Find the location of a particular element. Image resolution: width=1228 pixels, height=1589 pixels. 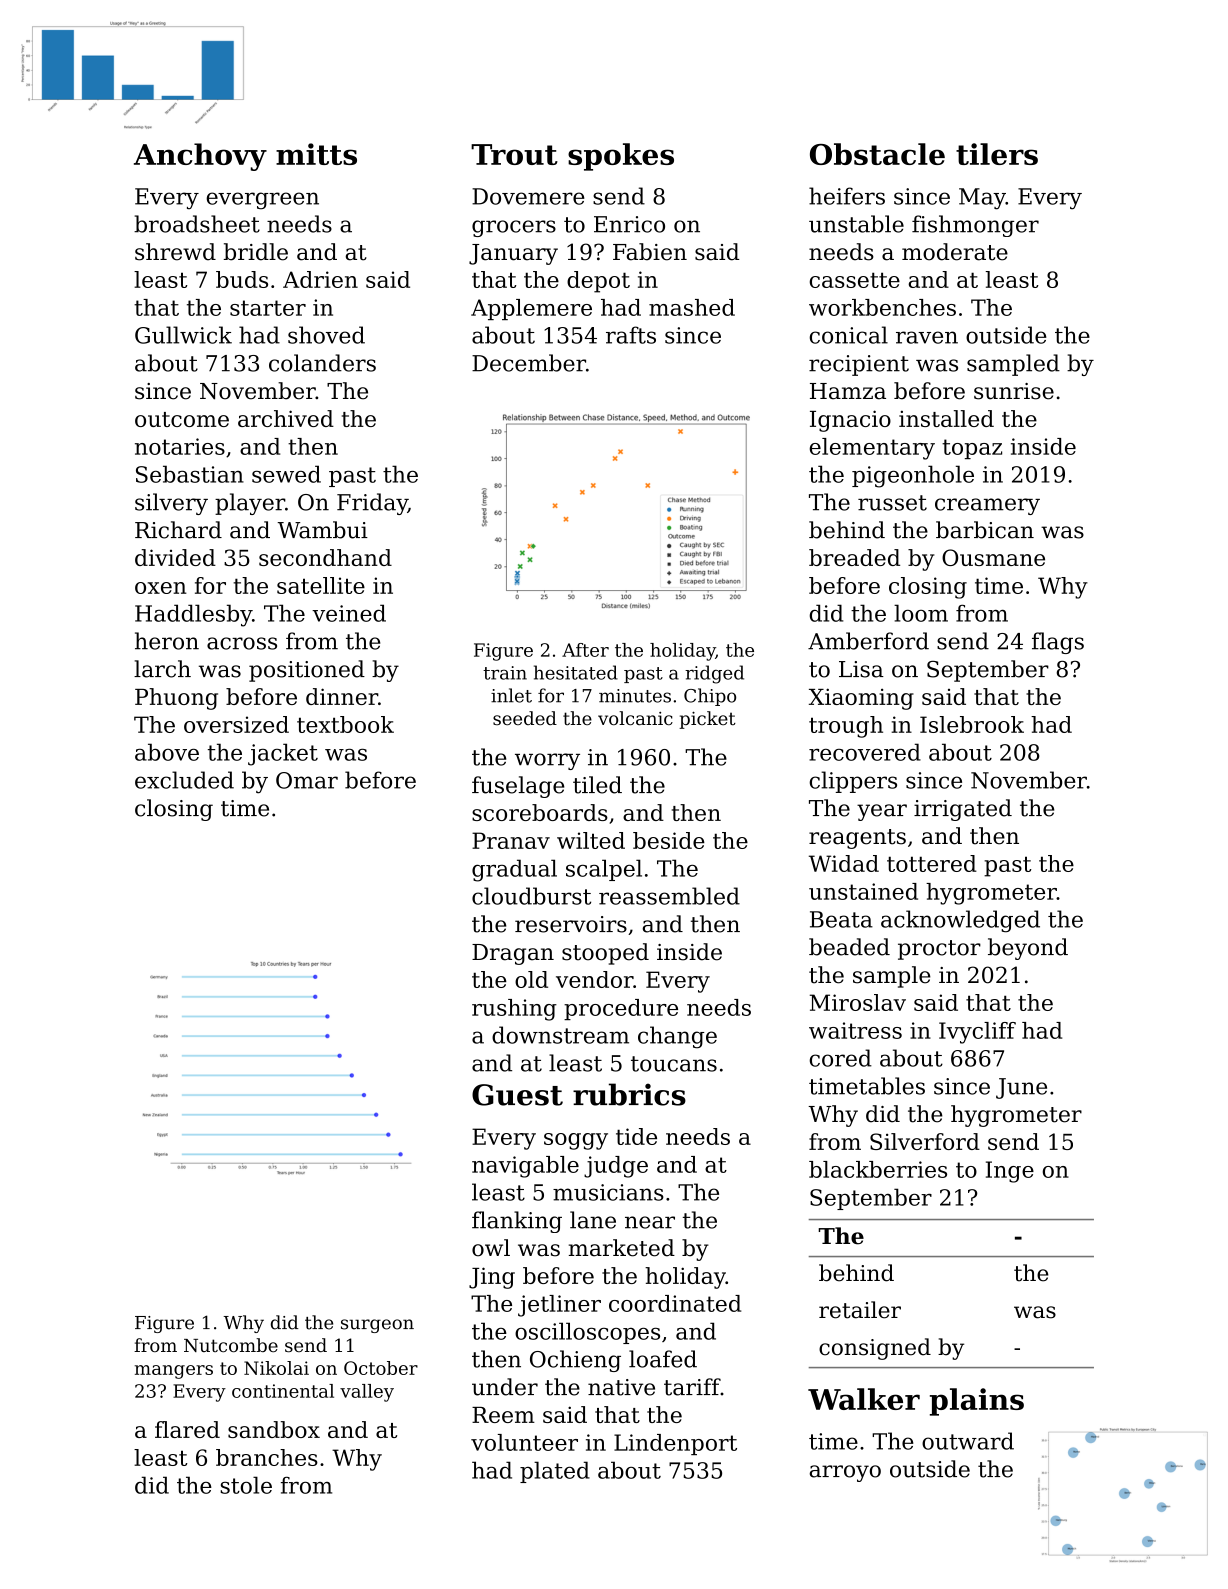

coordinated is located at coordinates (675, 1303).
